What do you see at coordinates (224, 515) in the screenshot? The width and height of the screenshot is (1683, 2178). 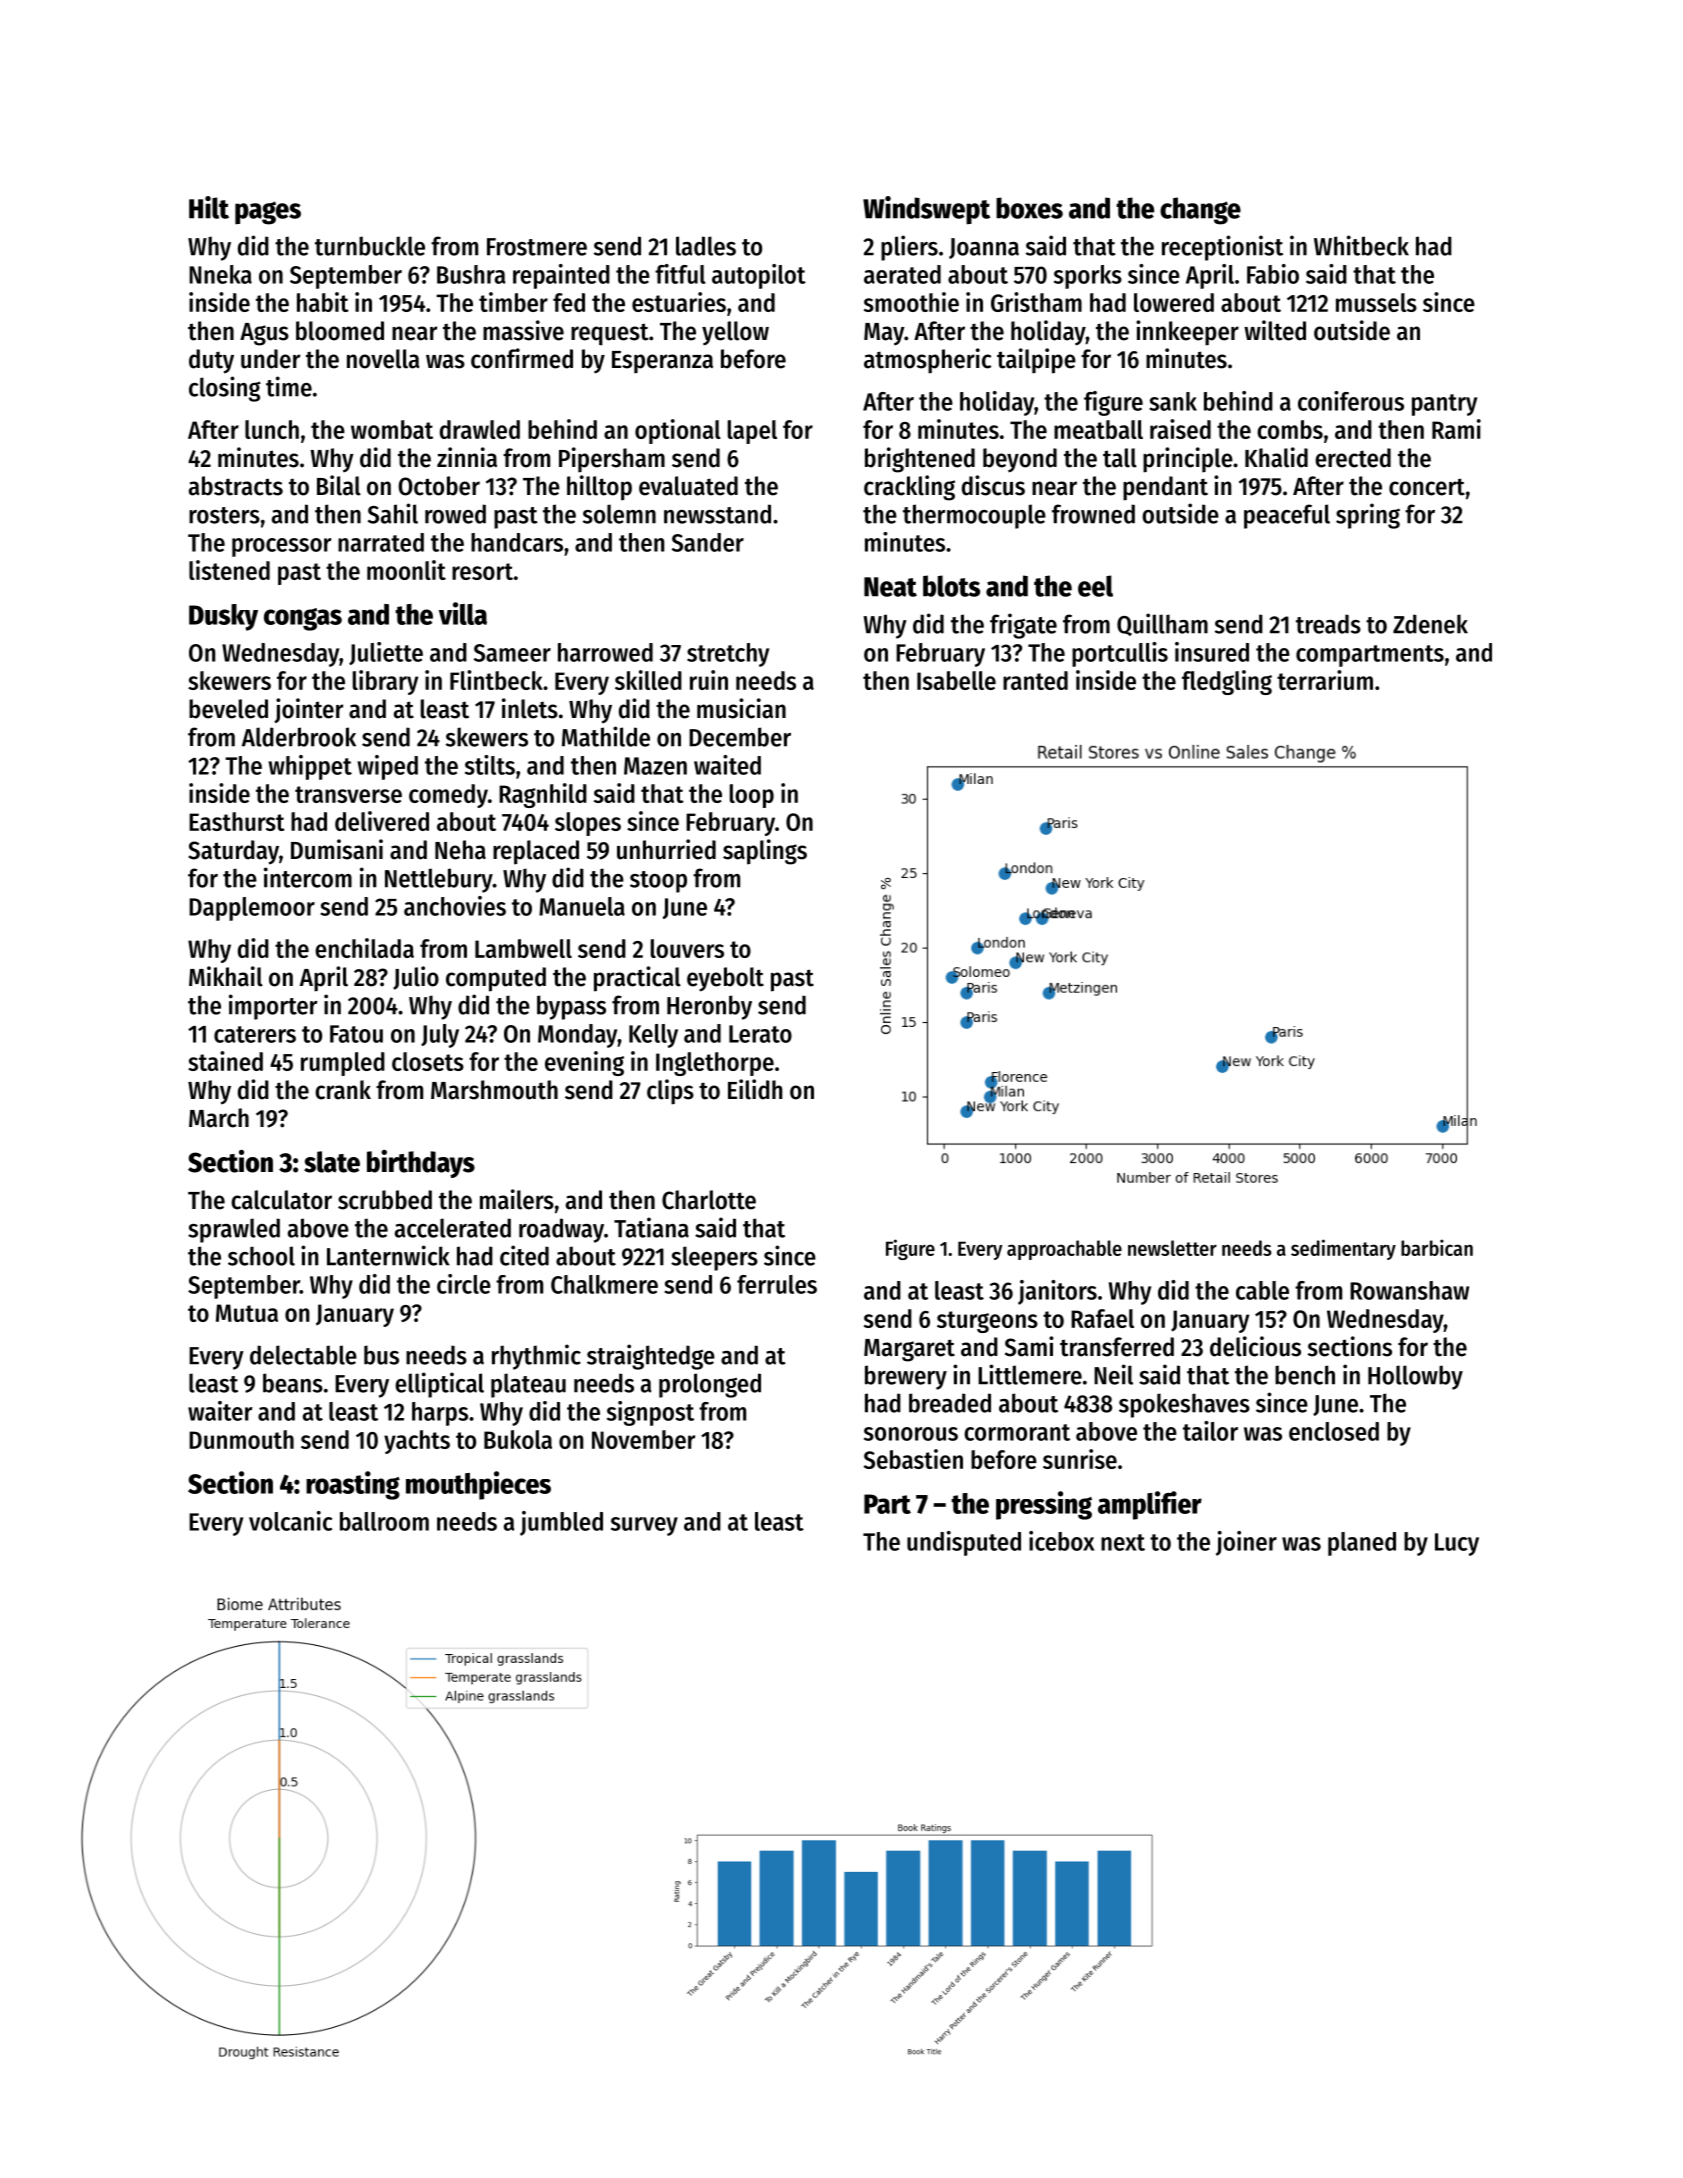 I see `rosters` at bounding box center [224, 515].
